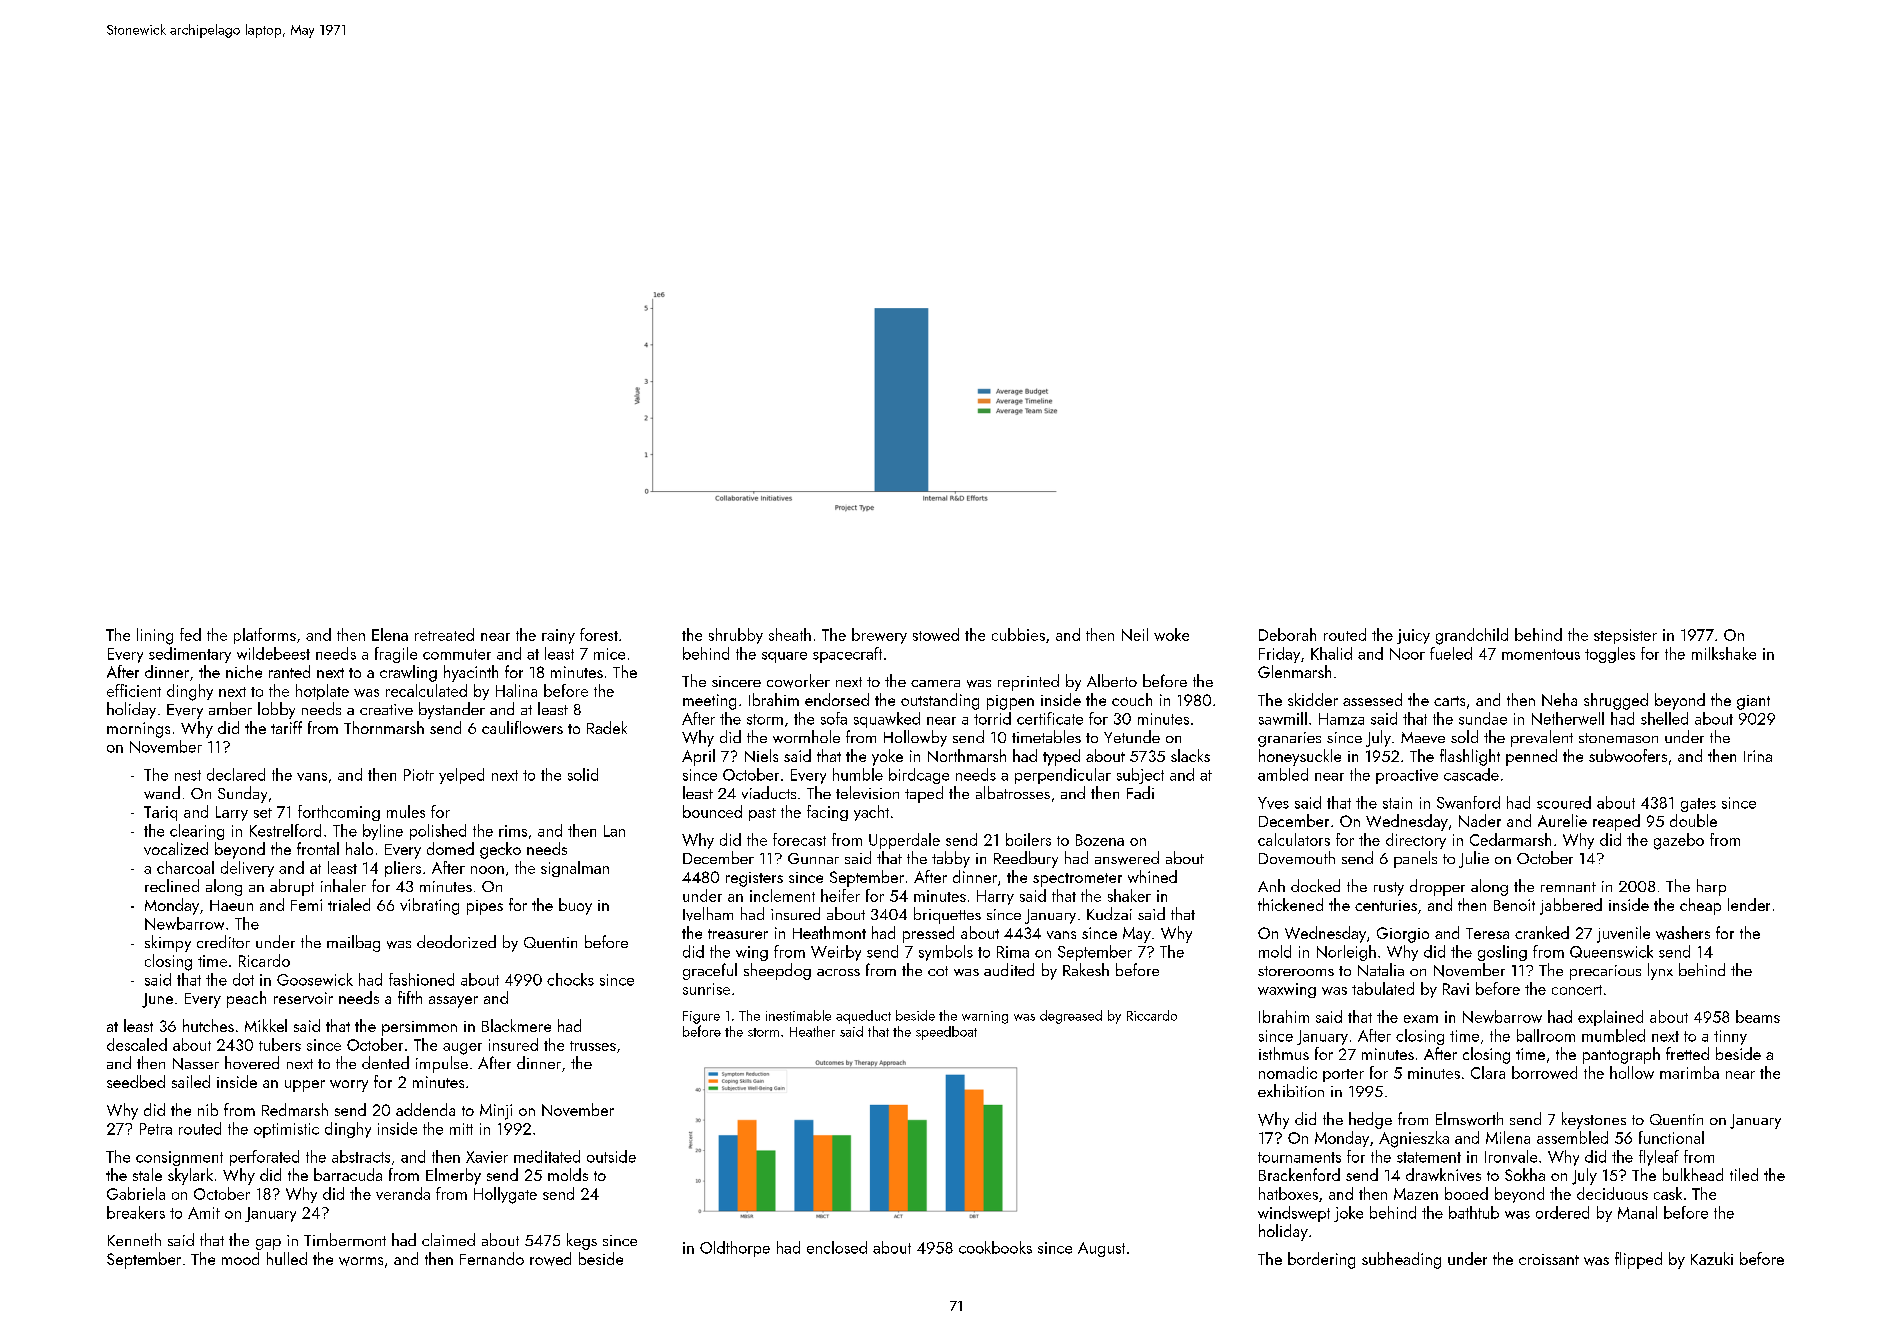 Image resolution: width=1899 pixels, height=1342 pixels. I want to click on buoy, so click(575, 906).
